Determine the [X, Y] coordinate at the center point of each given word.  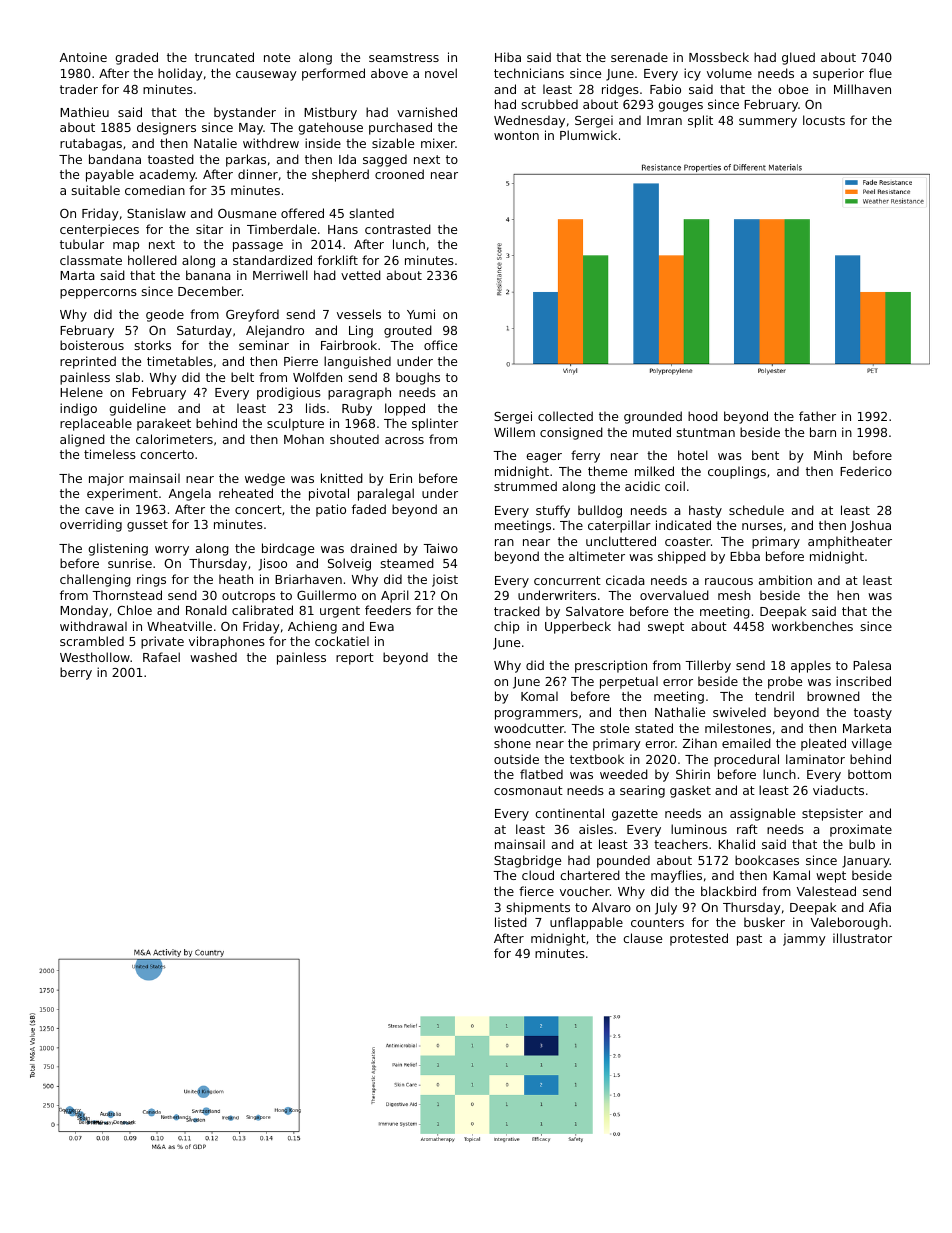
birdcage [288, 549]
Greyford [252, 315]
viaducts [838, 790]
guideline [137, 409]
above [389, 73]
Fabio [665, 89]
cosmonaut [528, 790]
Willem [514, 432]
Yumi [421, 314]
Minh [828, 455]
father [817, 416]
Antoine [83, 57]
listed [511, 922]
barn [823, 432]
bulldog [600, 511]
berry [76, 673]
